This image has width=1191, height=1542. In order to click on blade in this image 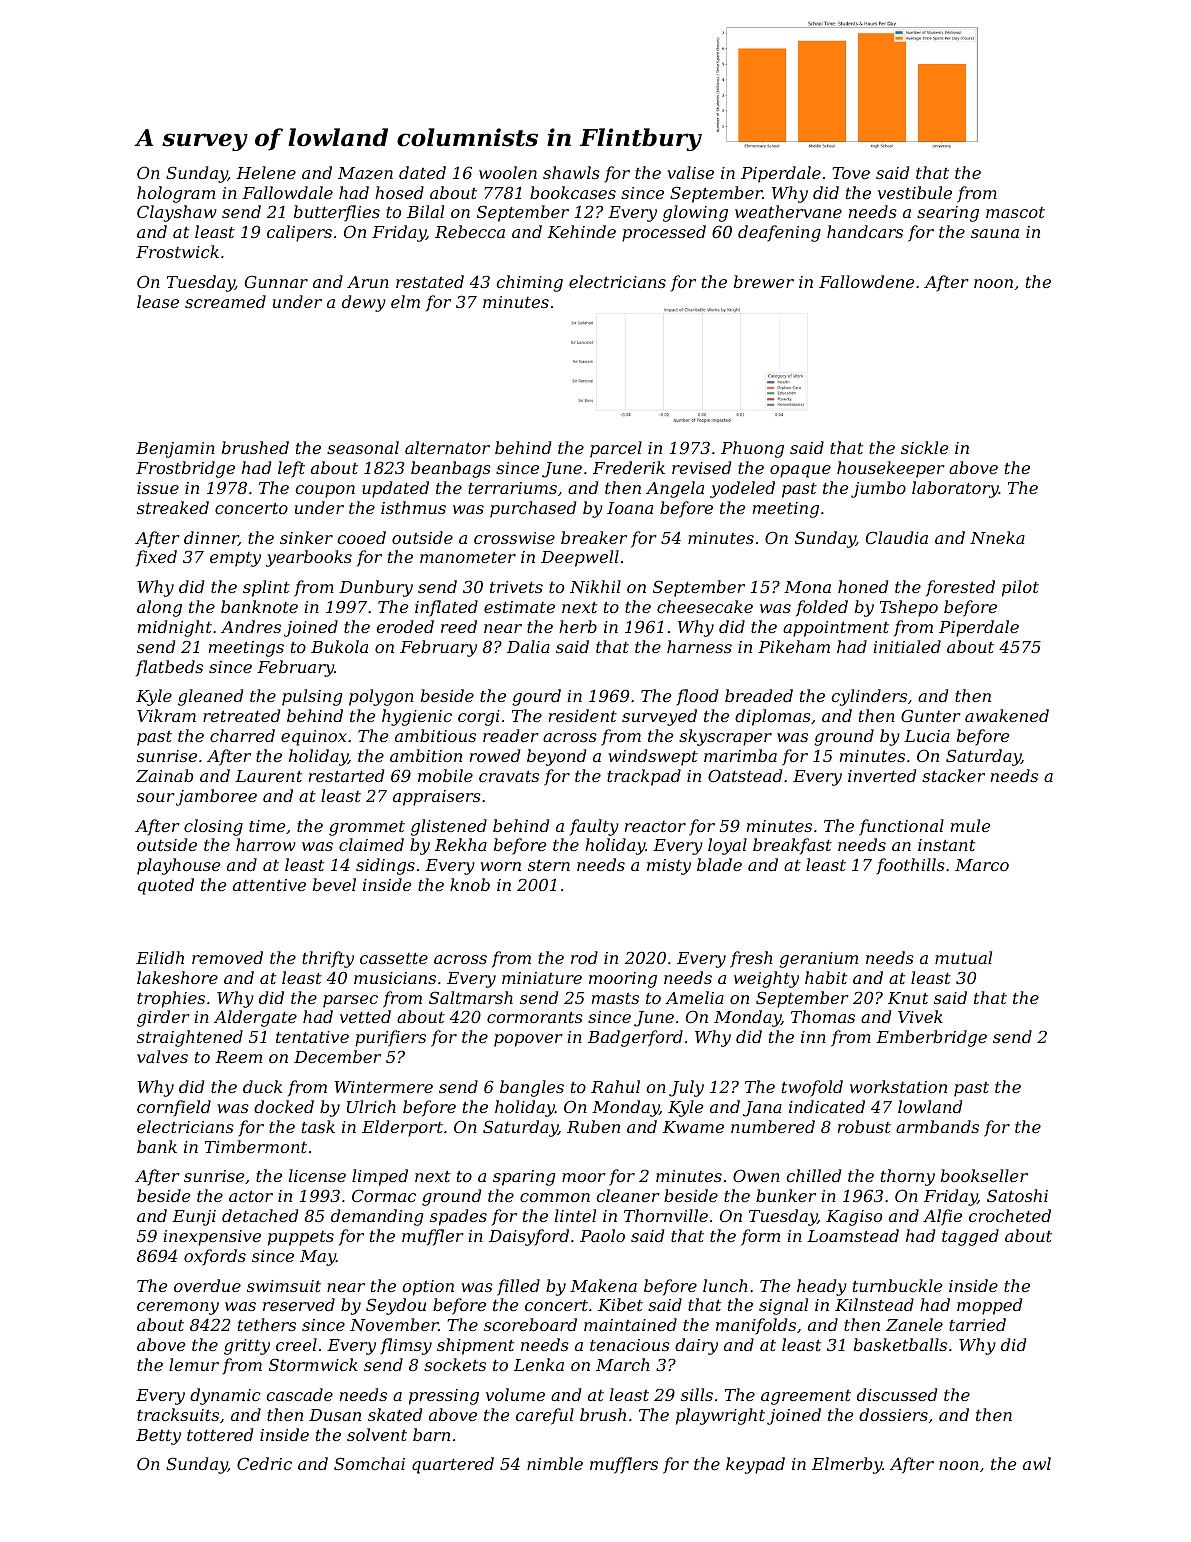, I will do `click(719, 864)`.
